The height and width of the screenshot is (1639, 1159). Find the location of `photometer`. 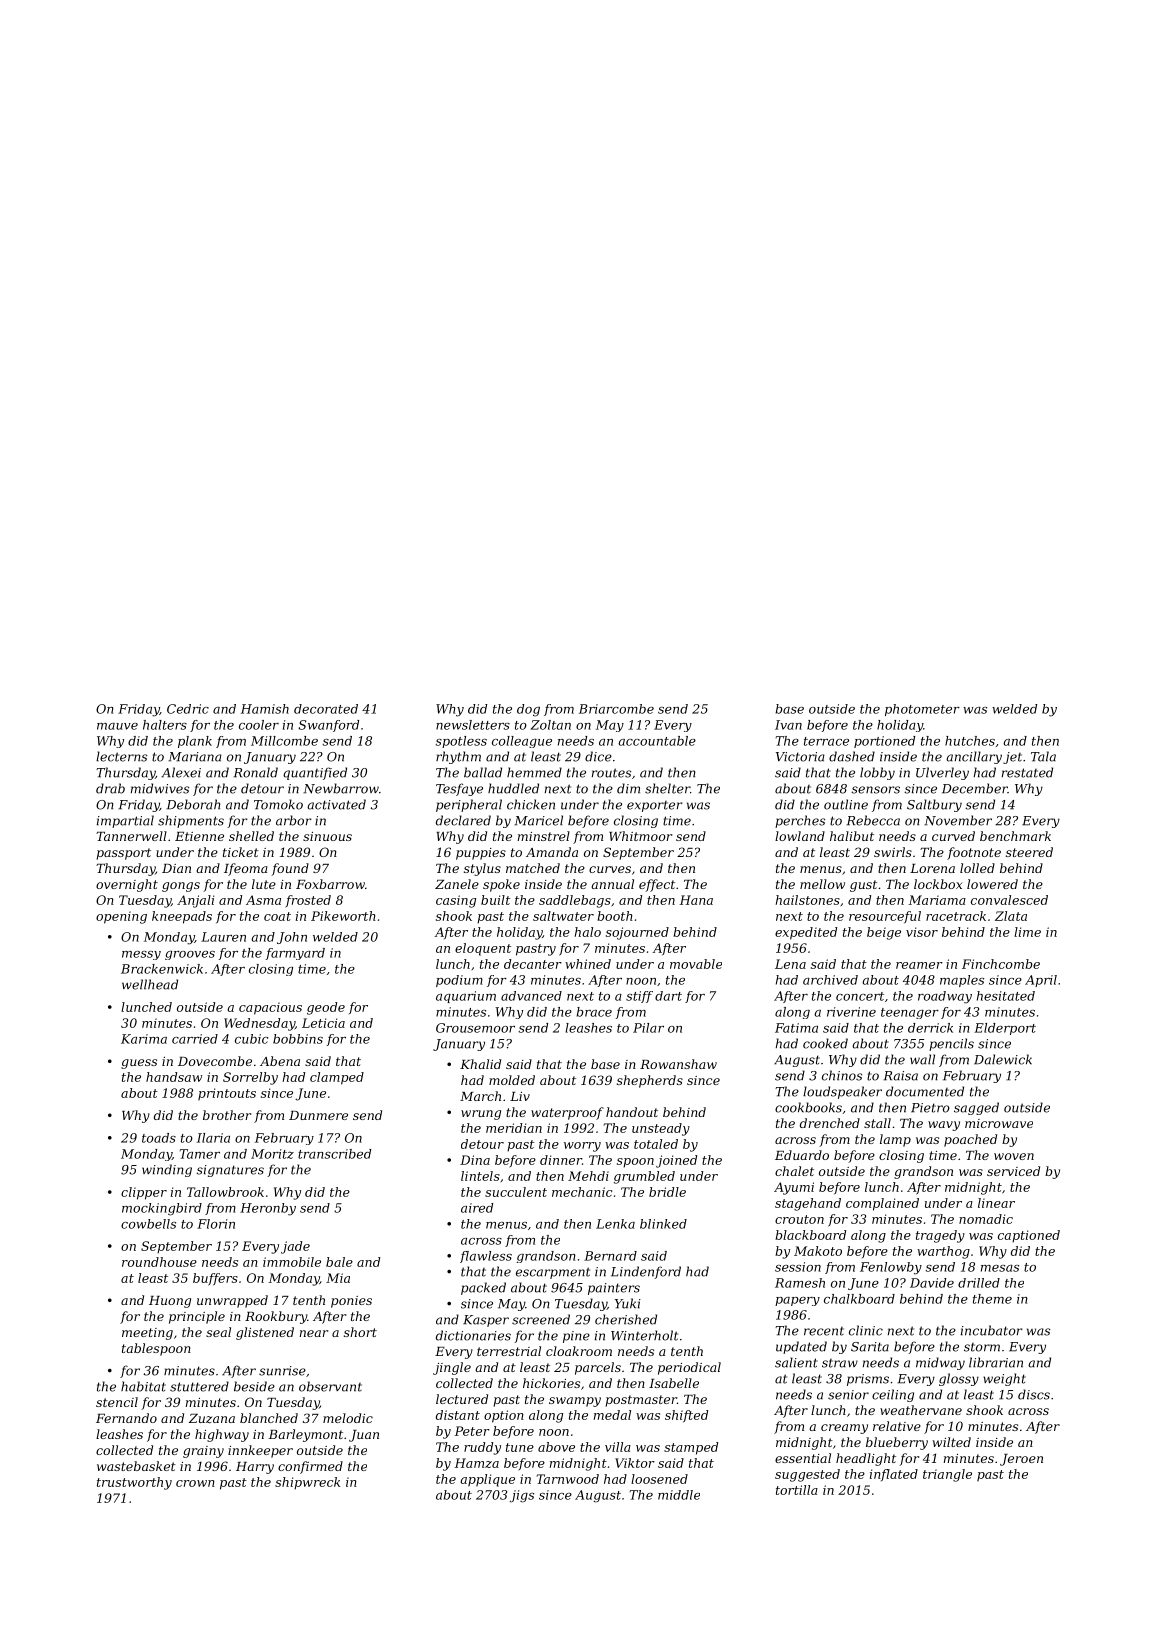

photometer is located at coordinates (922, 710).
